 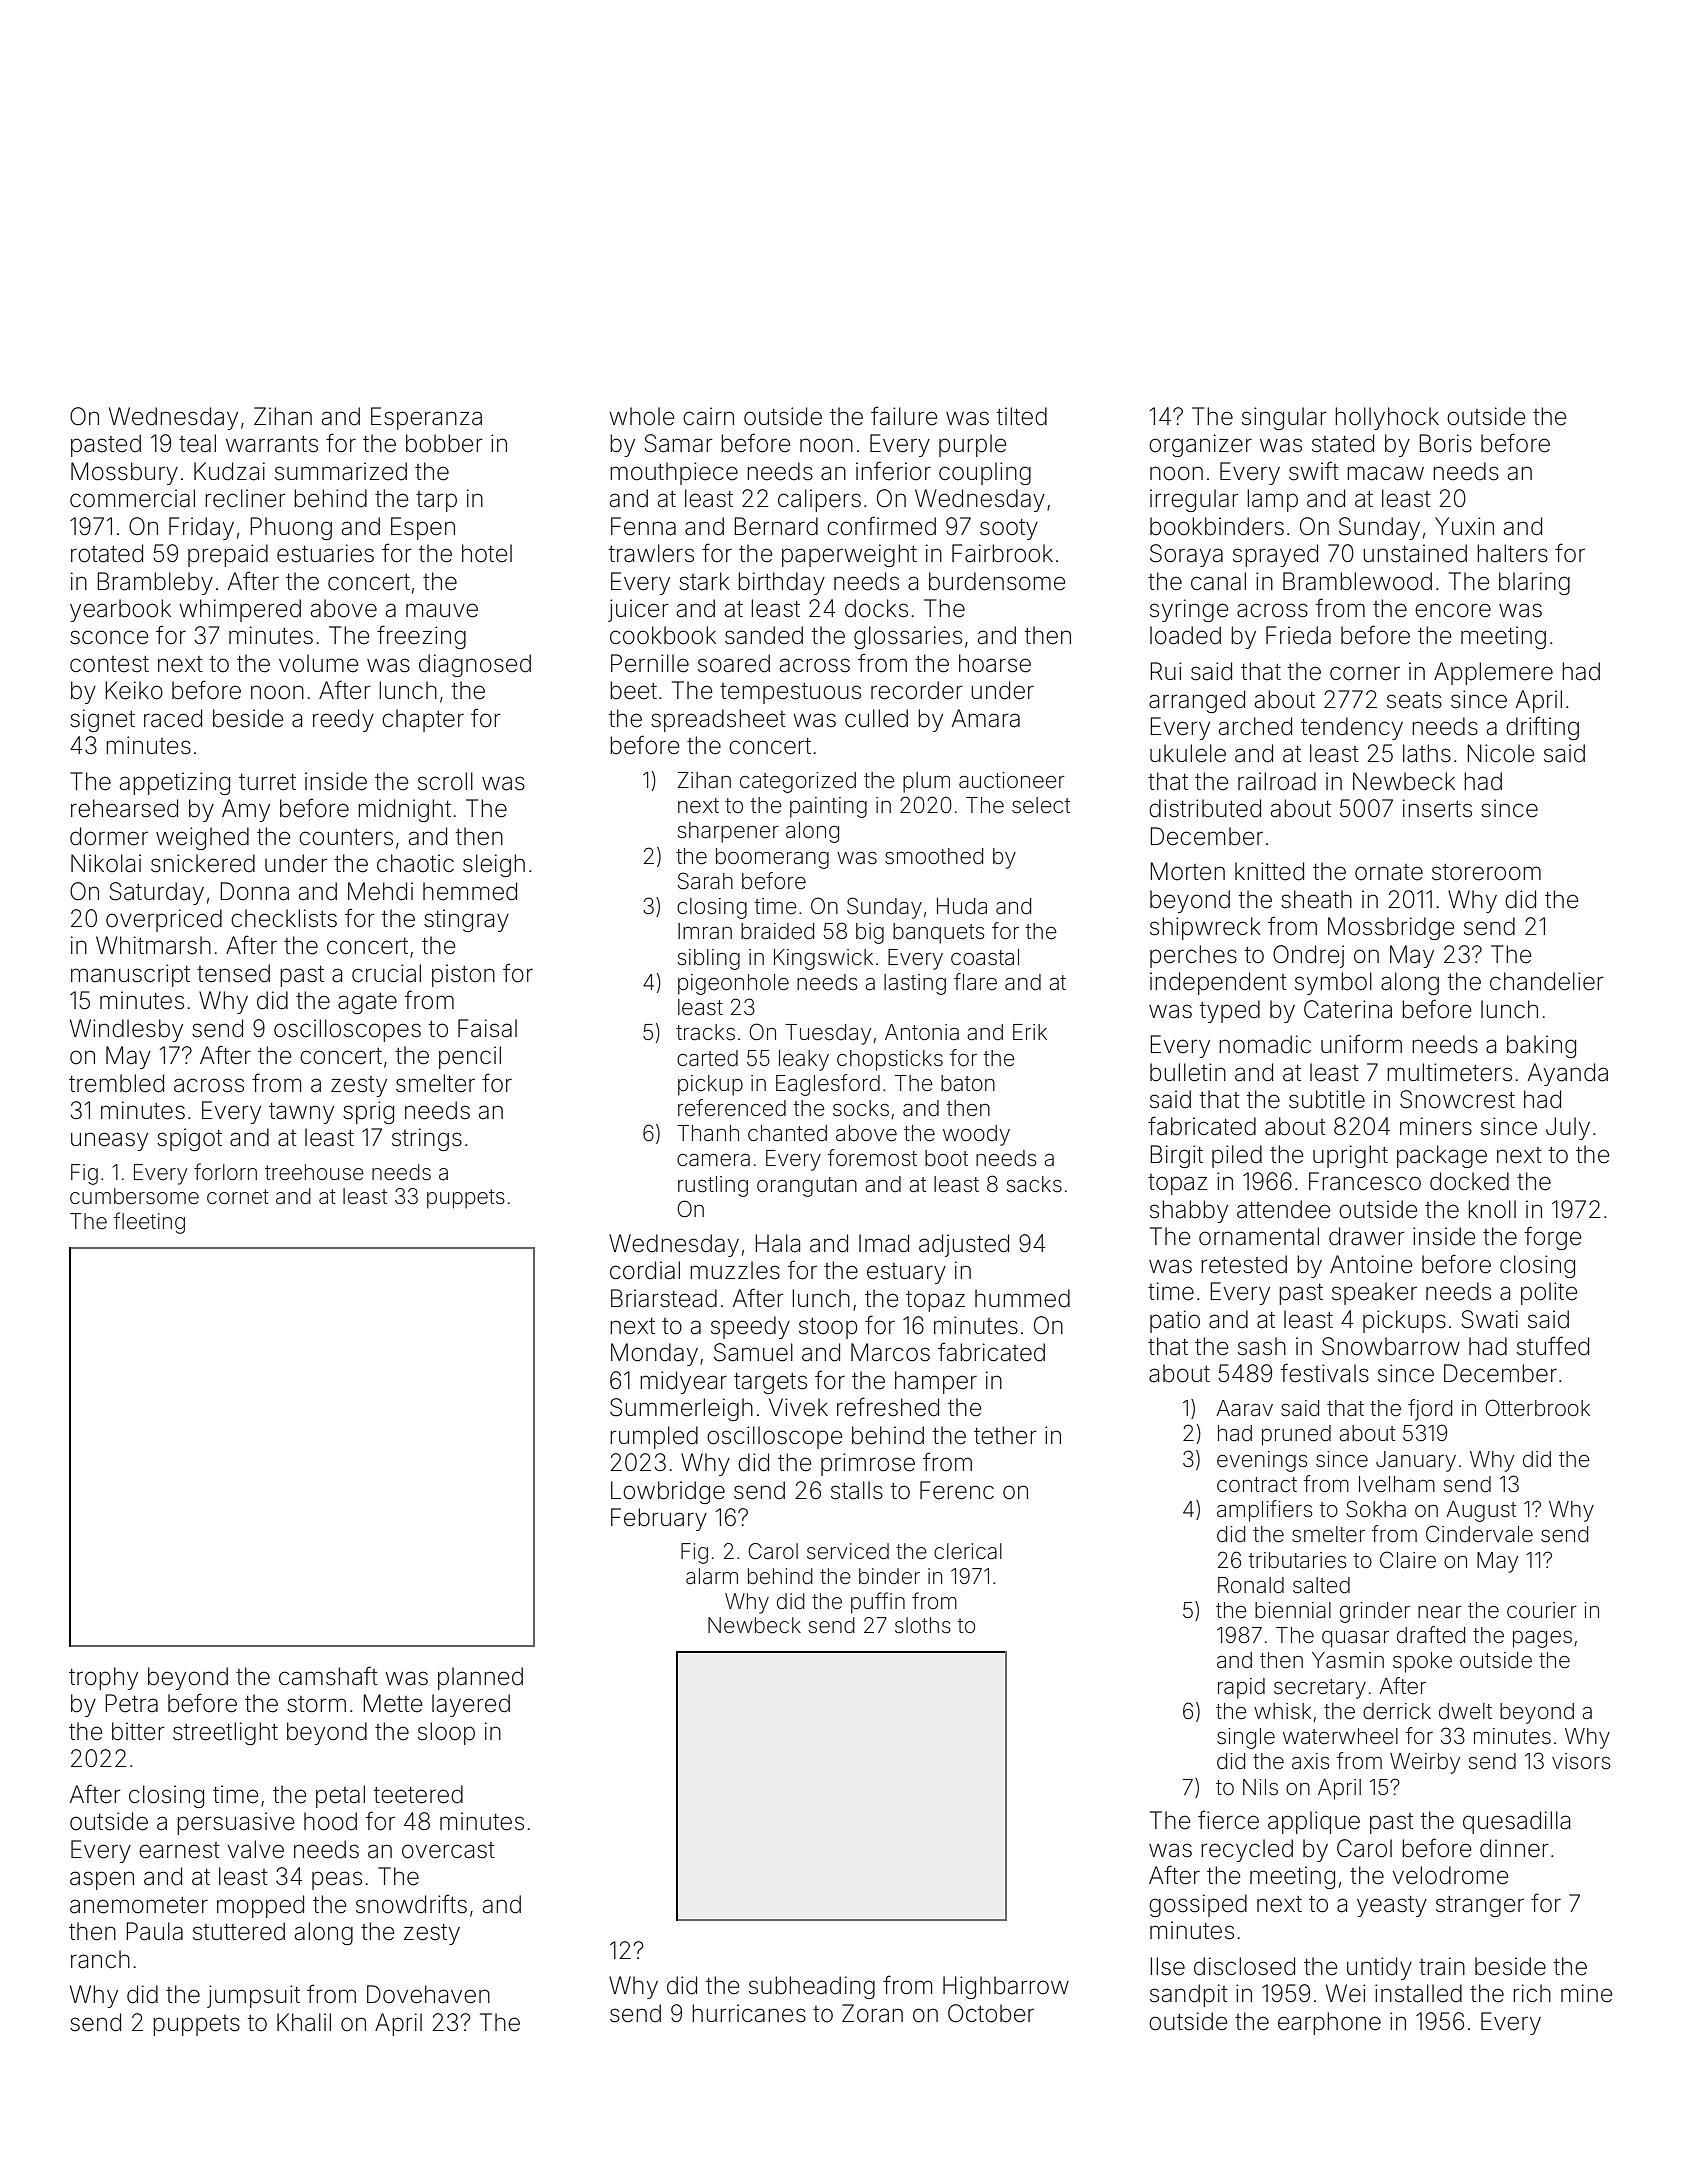 What do you see at coordinates (1534, 583) in the document?
I see `blaring` at bounding box center [1534, 583].
